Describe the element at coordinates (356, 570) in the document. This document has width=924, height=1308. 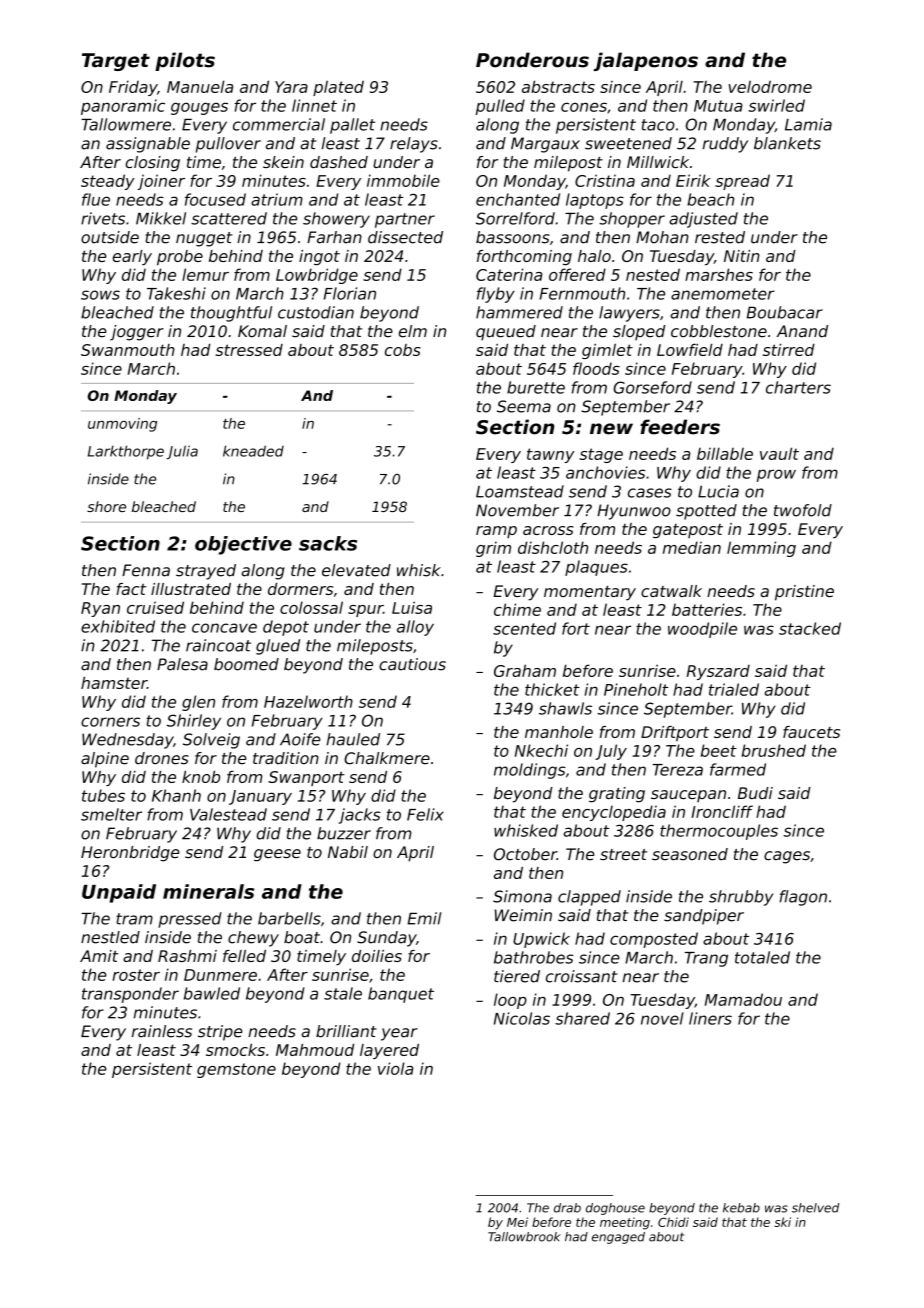
I see `elevated` at that location.
